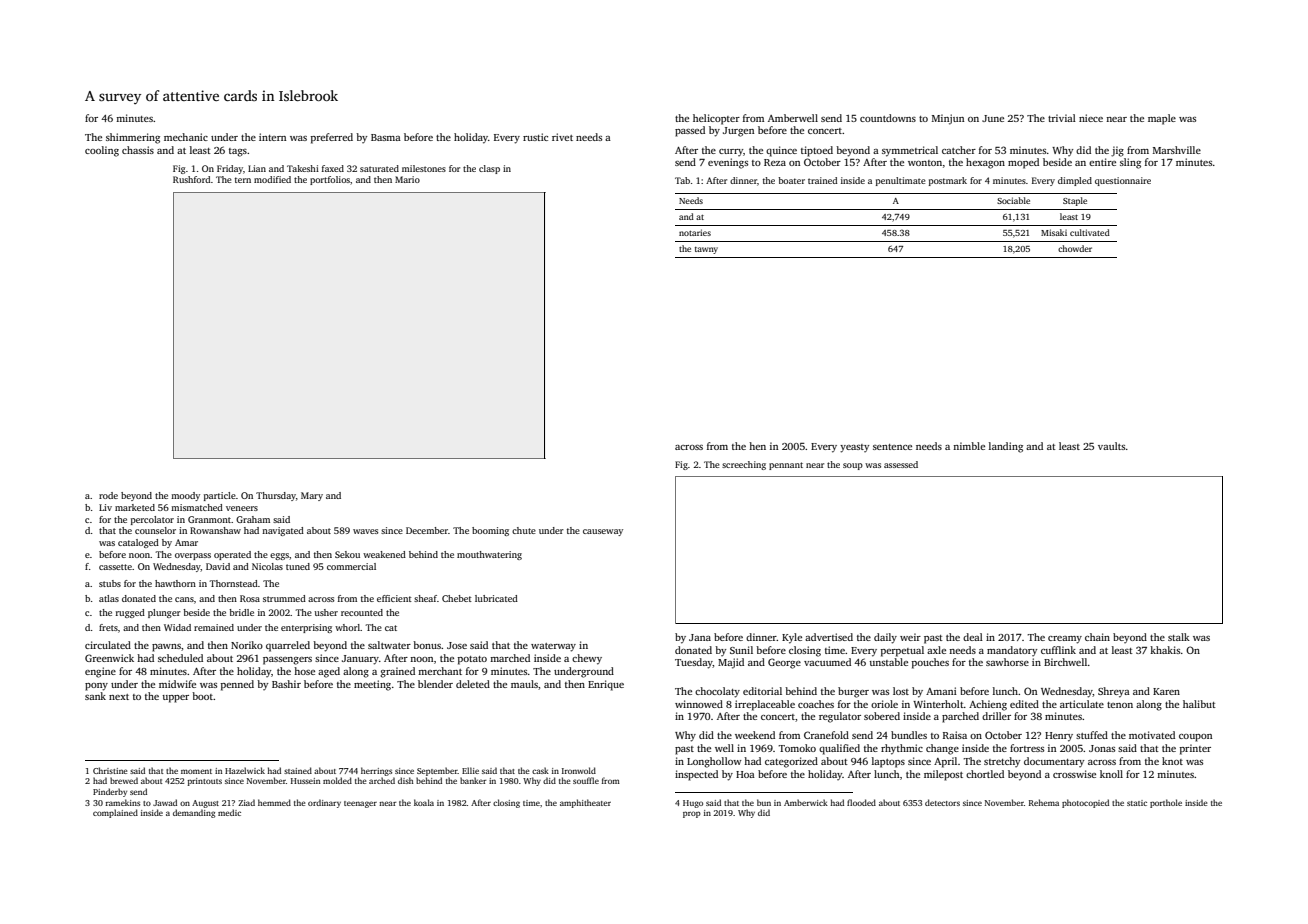  What do you see at coordinates (1123, 181) in the image?
I see `questionnaire` at bounding box center [1123, 181].
